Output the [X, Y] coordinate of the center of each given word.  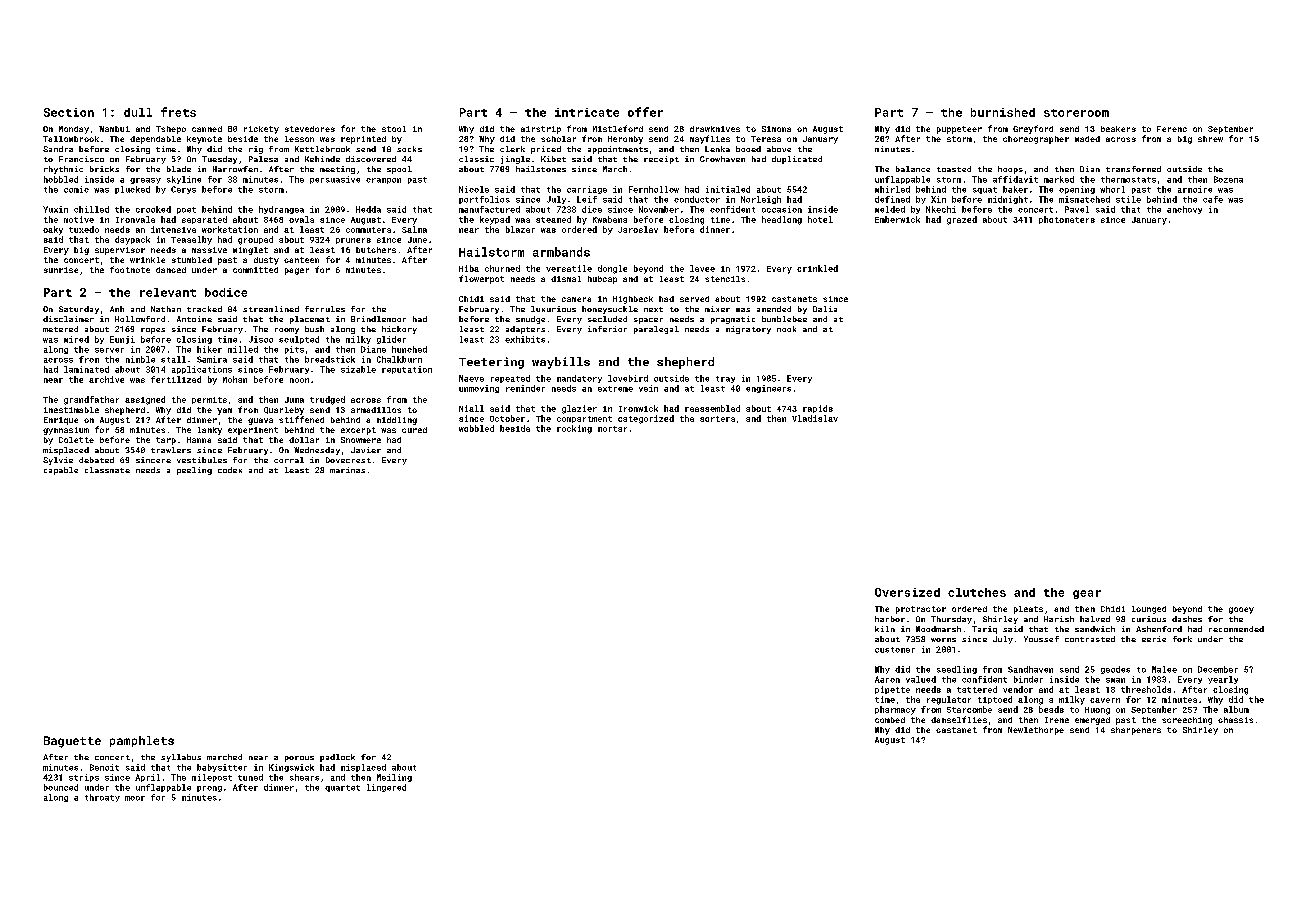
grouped [255, 240]
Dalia [825, 309]
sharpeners [1136, 731]
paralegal [656, 330]
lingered [386, 788]
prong [209, 789]
